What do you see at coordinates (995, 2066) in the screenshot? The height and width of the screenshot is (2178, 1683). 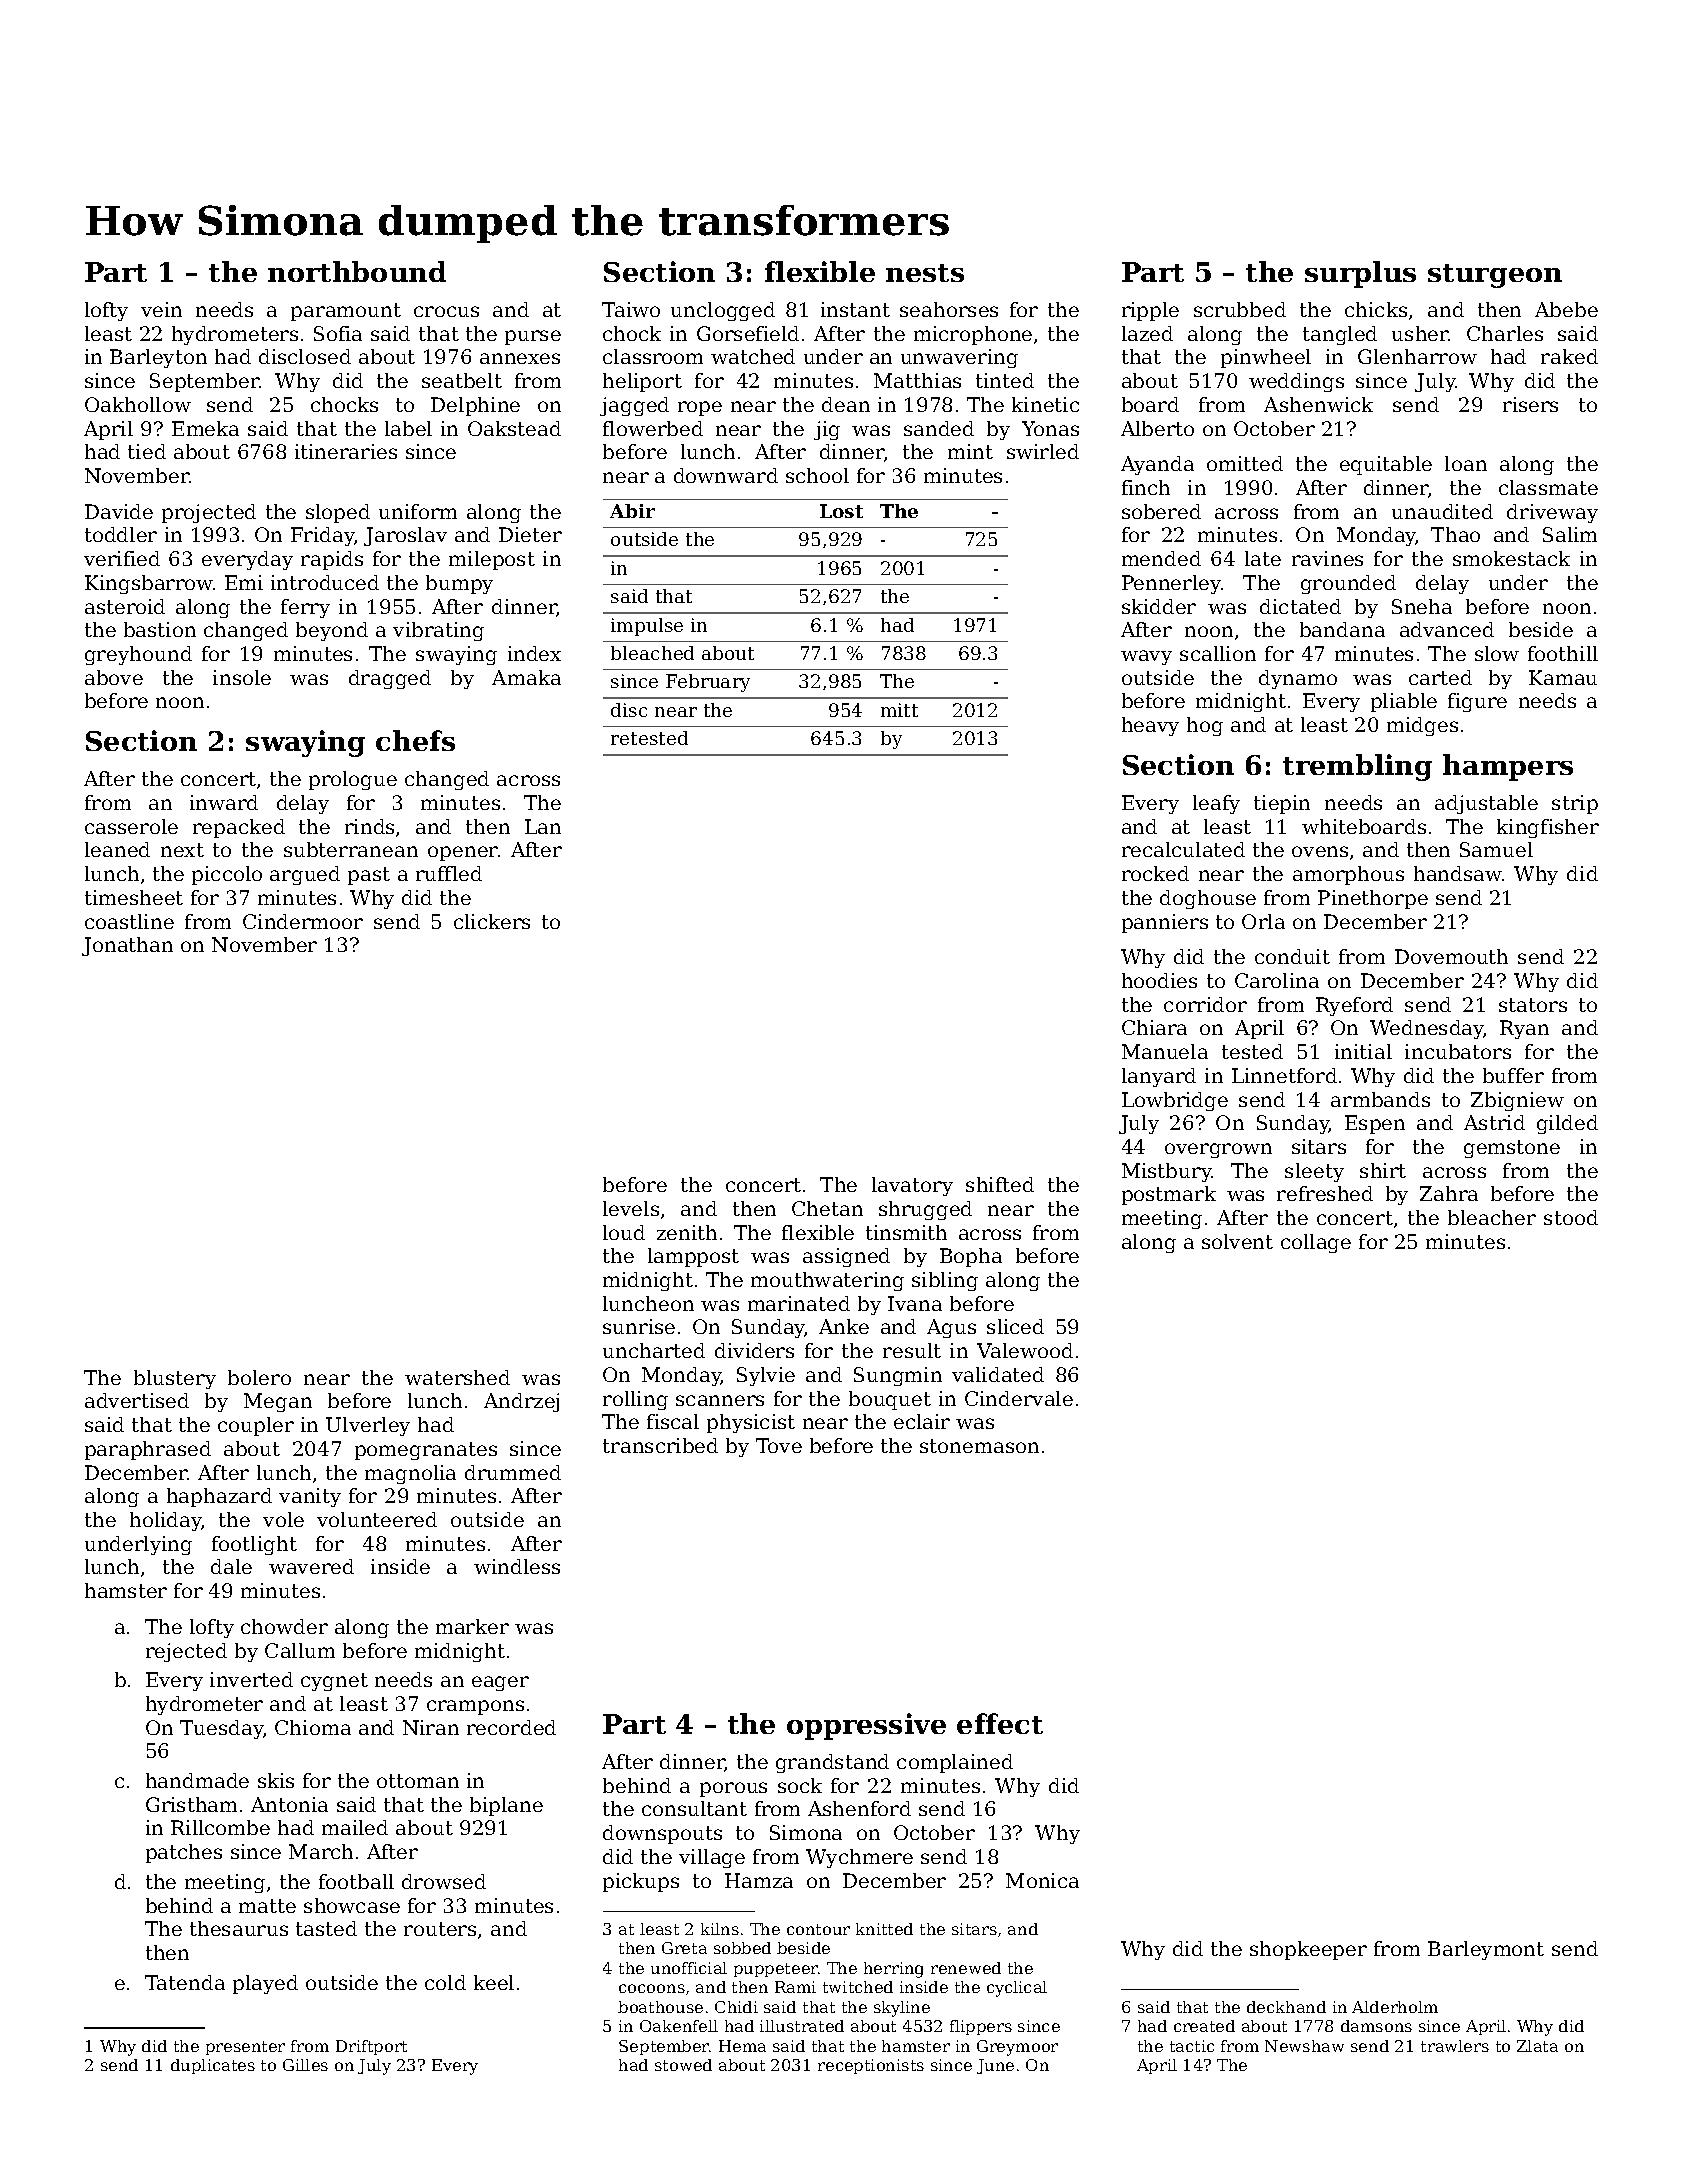 I see `June` at bounding box center [995, 2066].
